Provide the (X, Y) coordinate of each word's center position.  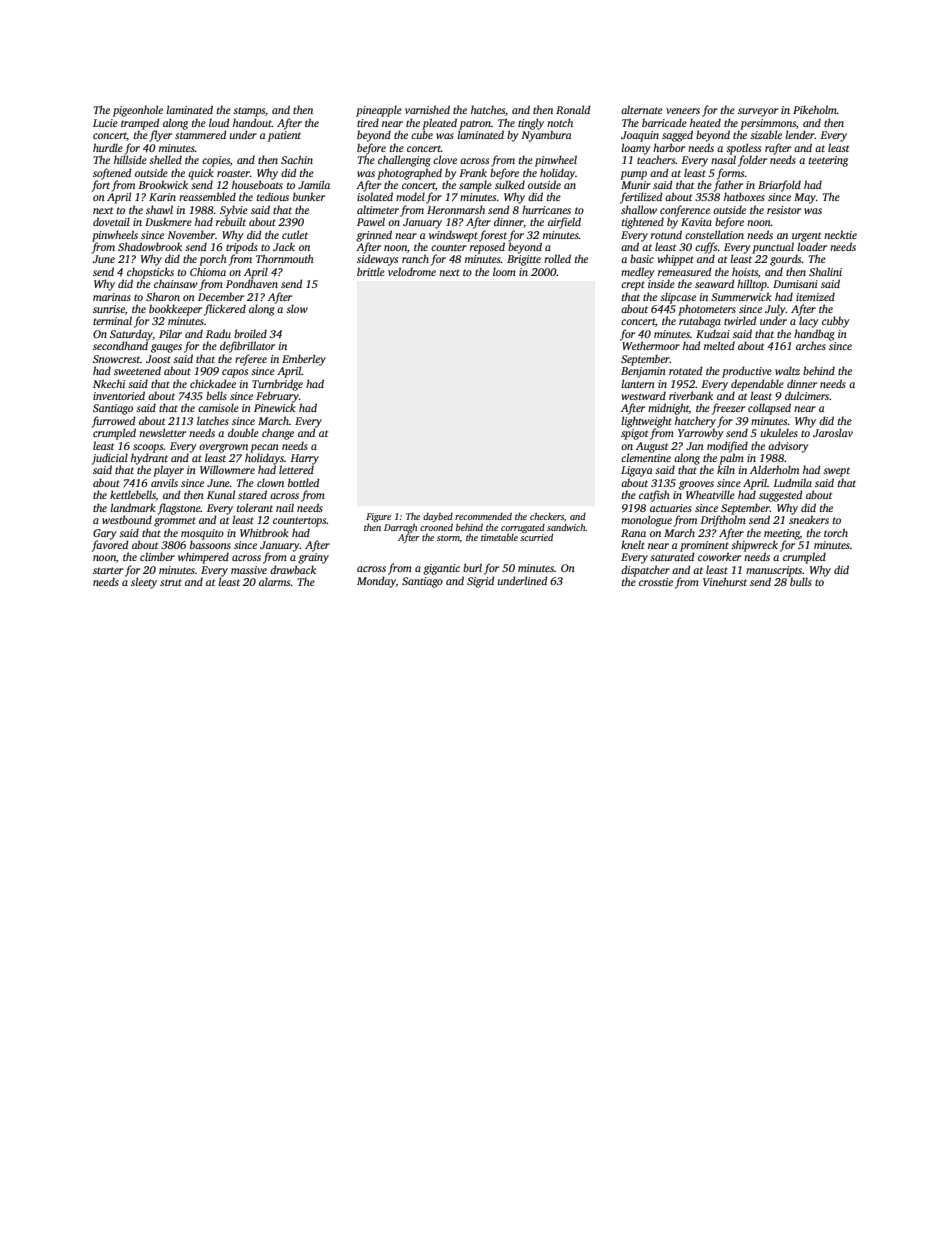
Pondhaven (252, 283)
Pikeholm (815, 109)
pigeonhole (138, 111)
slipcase (678, 298)
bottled (304, 482)
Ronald (573, 109)
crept (633, 286)
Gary (105, 534)
